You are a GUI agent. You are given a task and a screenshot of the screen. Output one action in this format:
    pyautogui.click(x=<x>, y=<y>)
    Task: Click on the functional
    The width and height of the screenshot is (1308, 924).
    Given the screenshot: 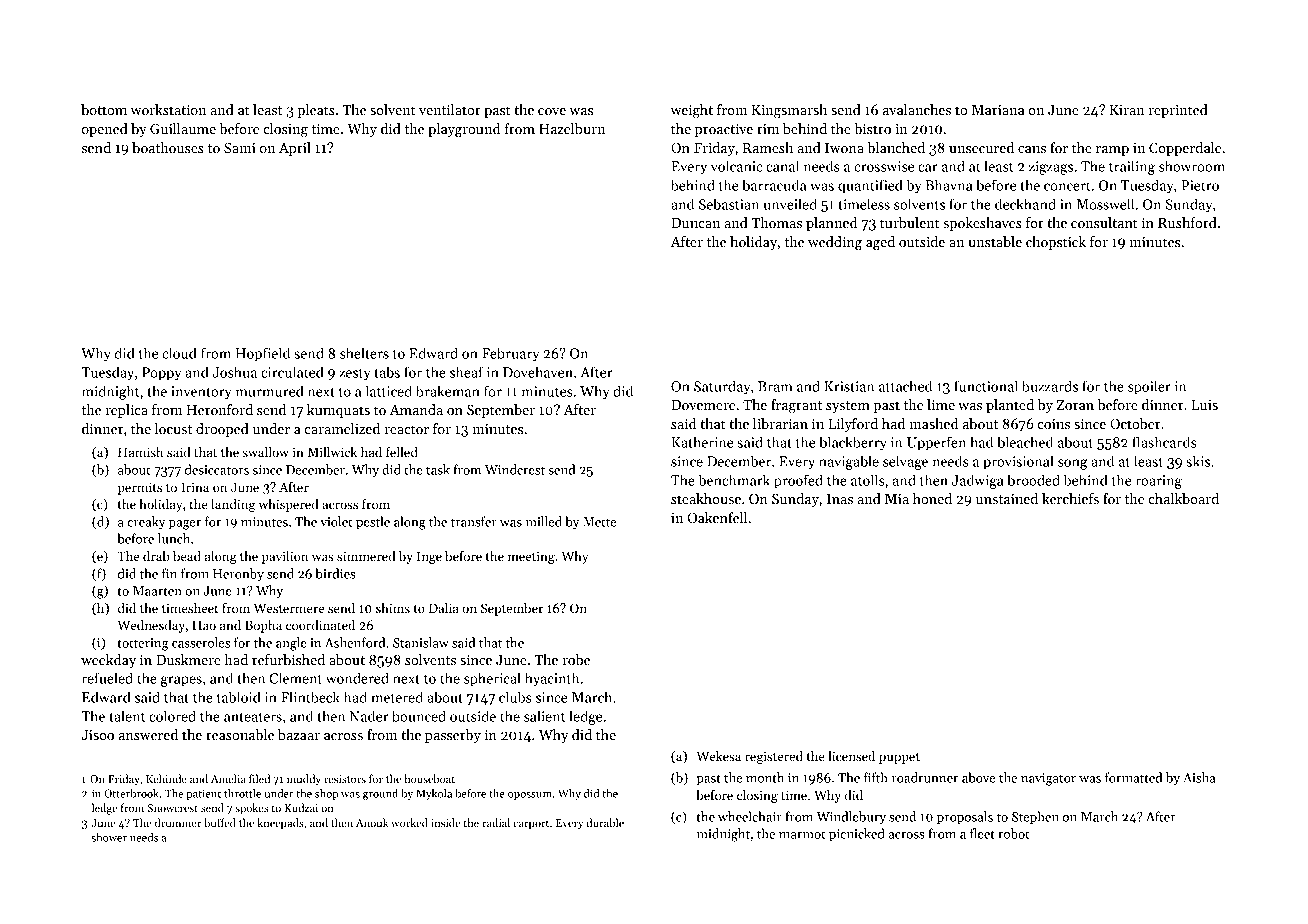 What is the action you would take?
    pyautogui.click(x=986, y=386)
